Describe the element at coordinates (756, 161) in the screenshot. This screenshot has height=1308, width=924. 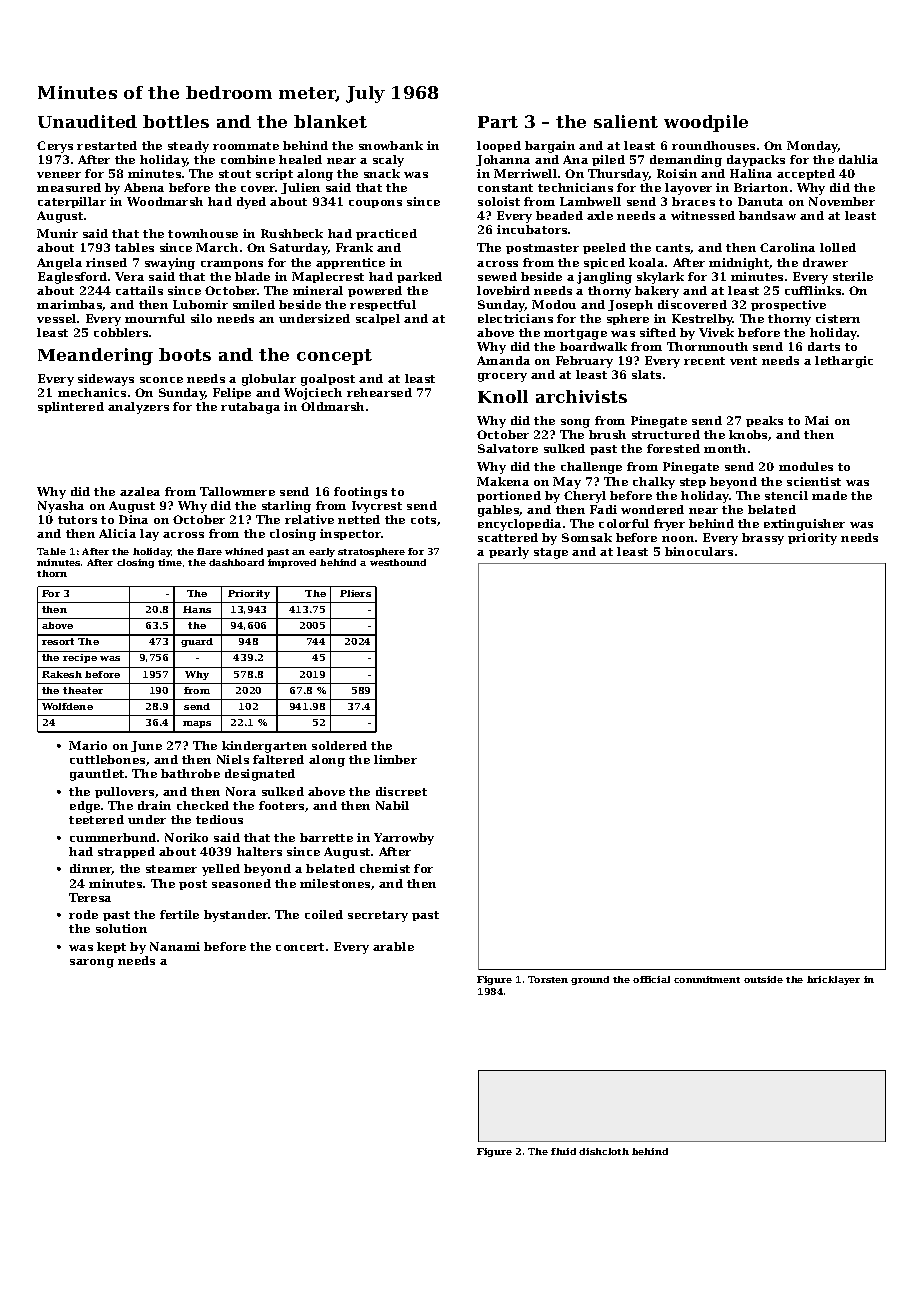
I see `daypacks` at that location.
